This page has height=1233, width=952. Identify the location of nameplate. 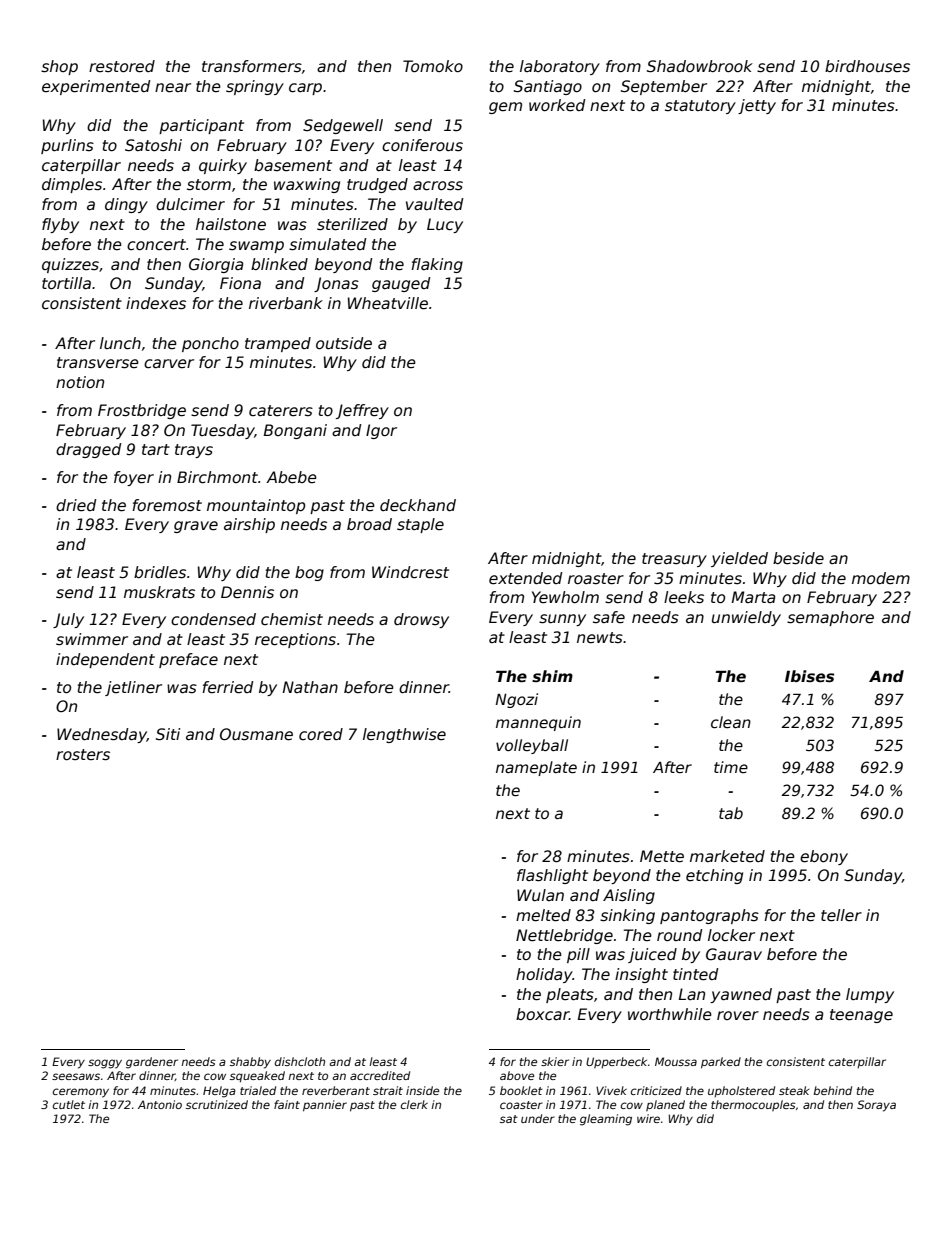
(536, 768).
